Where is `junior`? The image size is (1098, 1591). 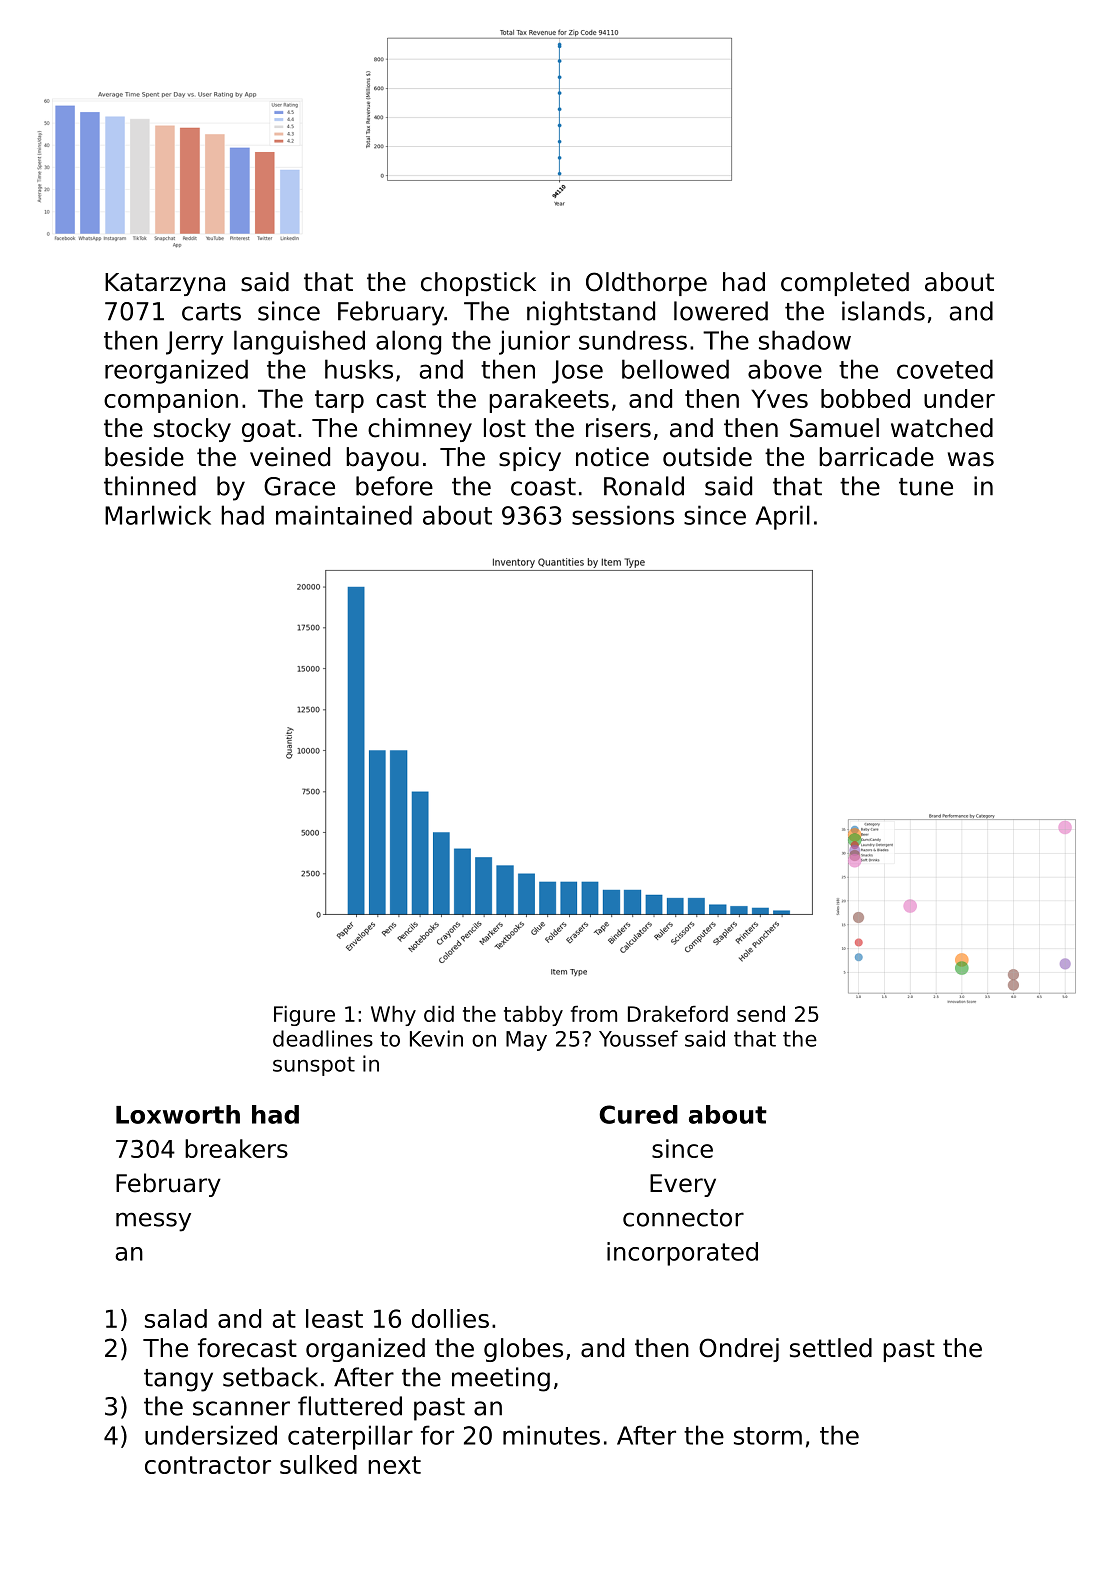 junior is located at coordinates (534, 342).
